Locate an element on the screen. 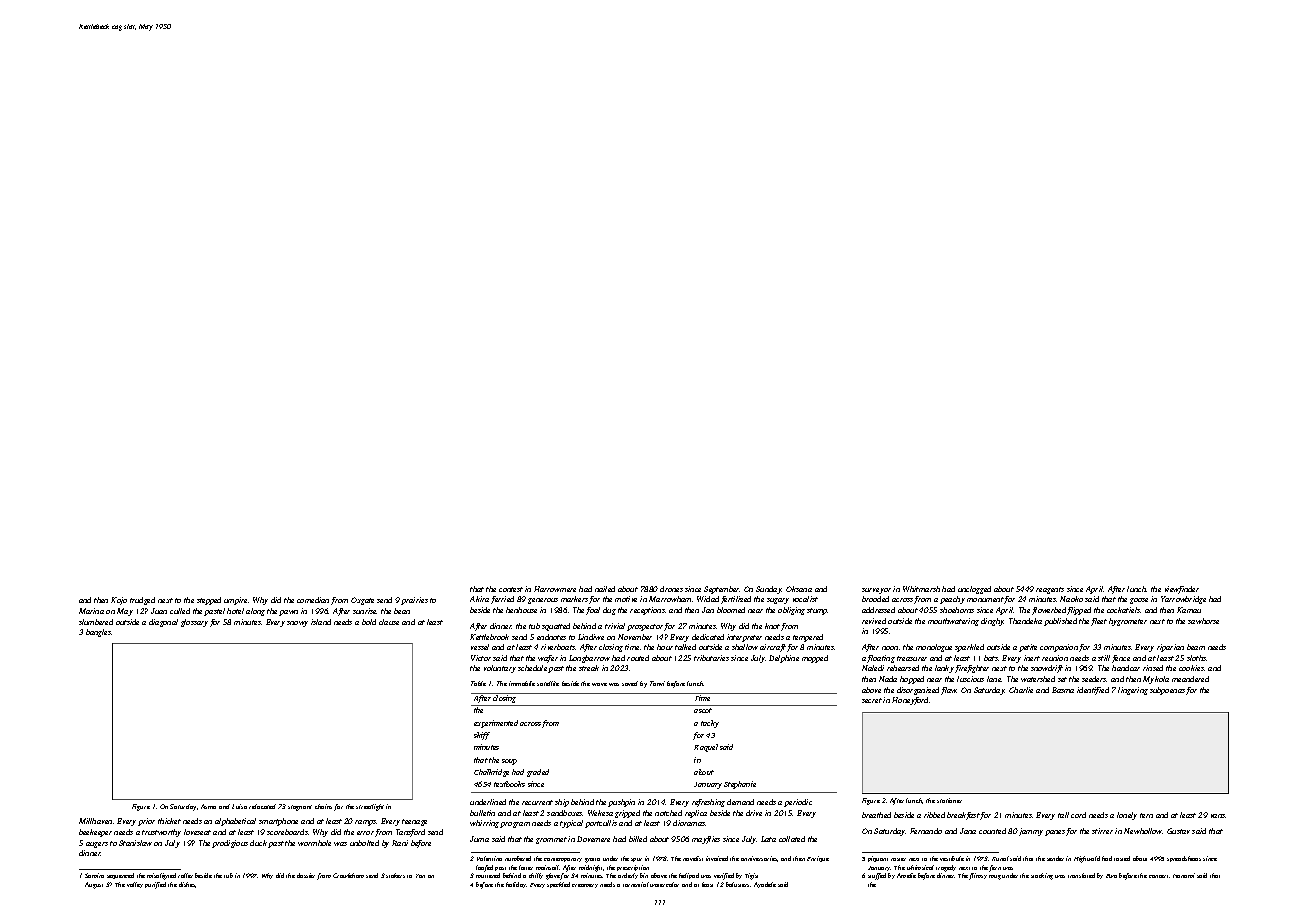  contest is located at coordinates (511, 589).
